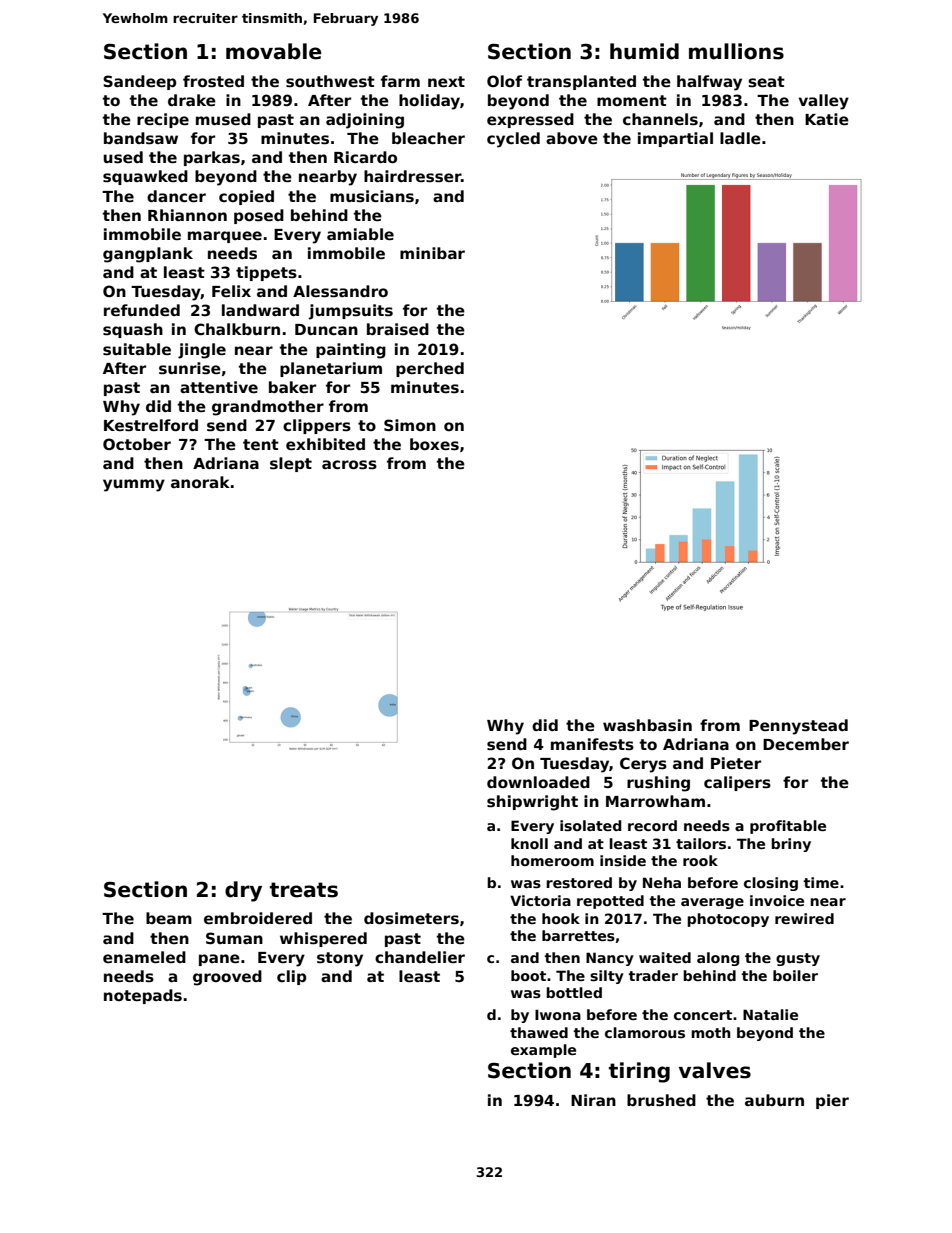 The image size is (952, 1233). What do you see at coordinates (766, 82) in the image?
I see `seat` at bounding box center [766, 82].
